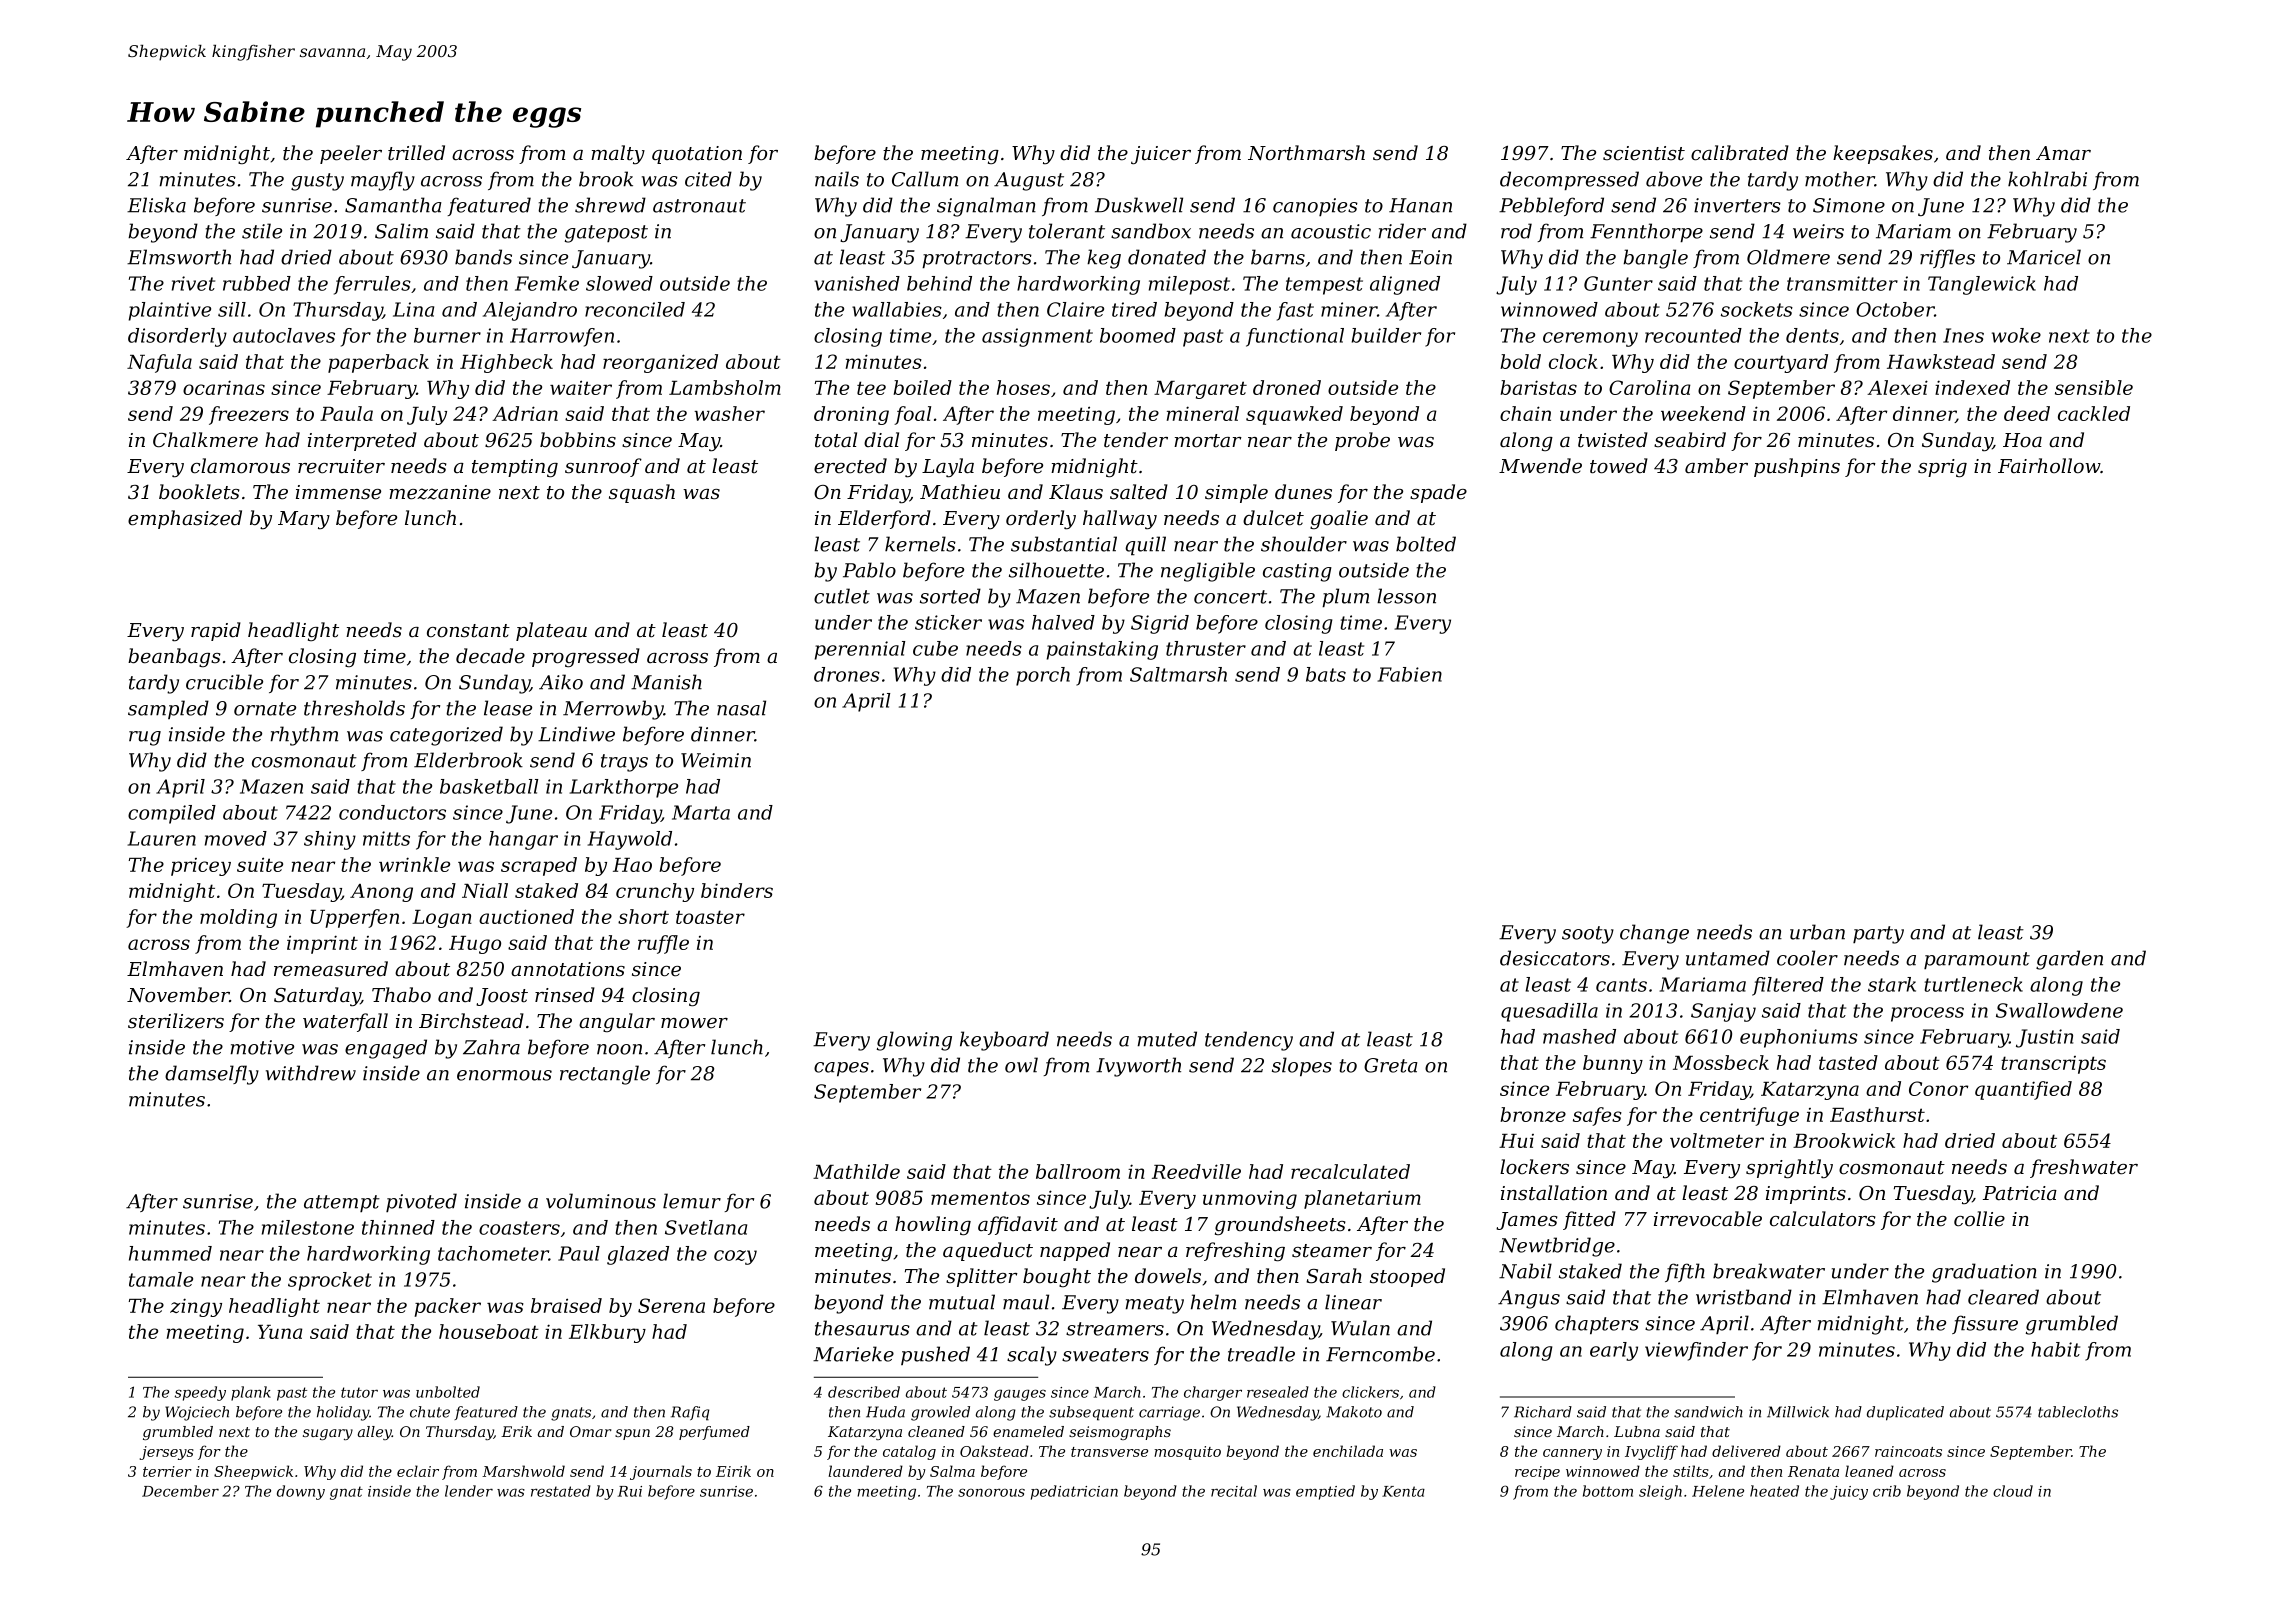  I want to click on tempest, so click(1324, 286).
